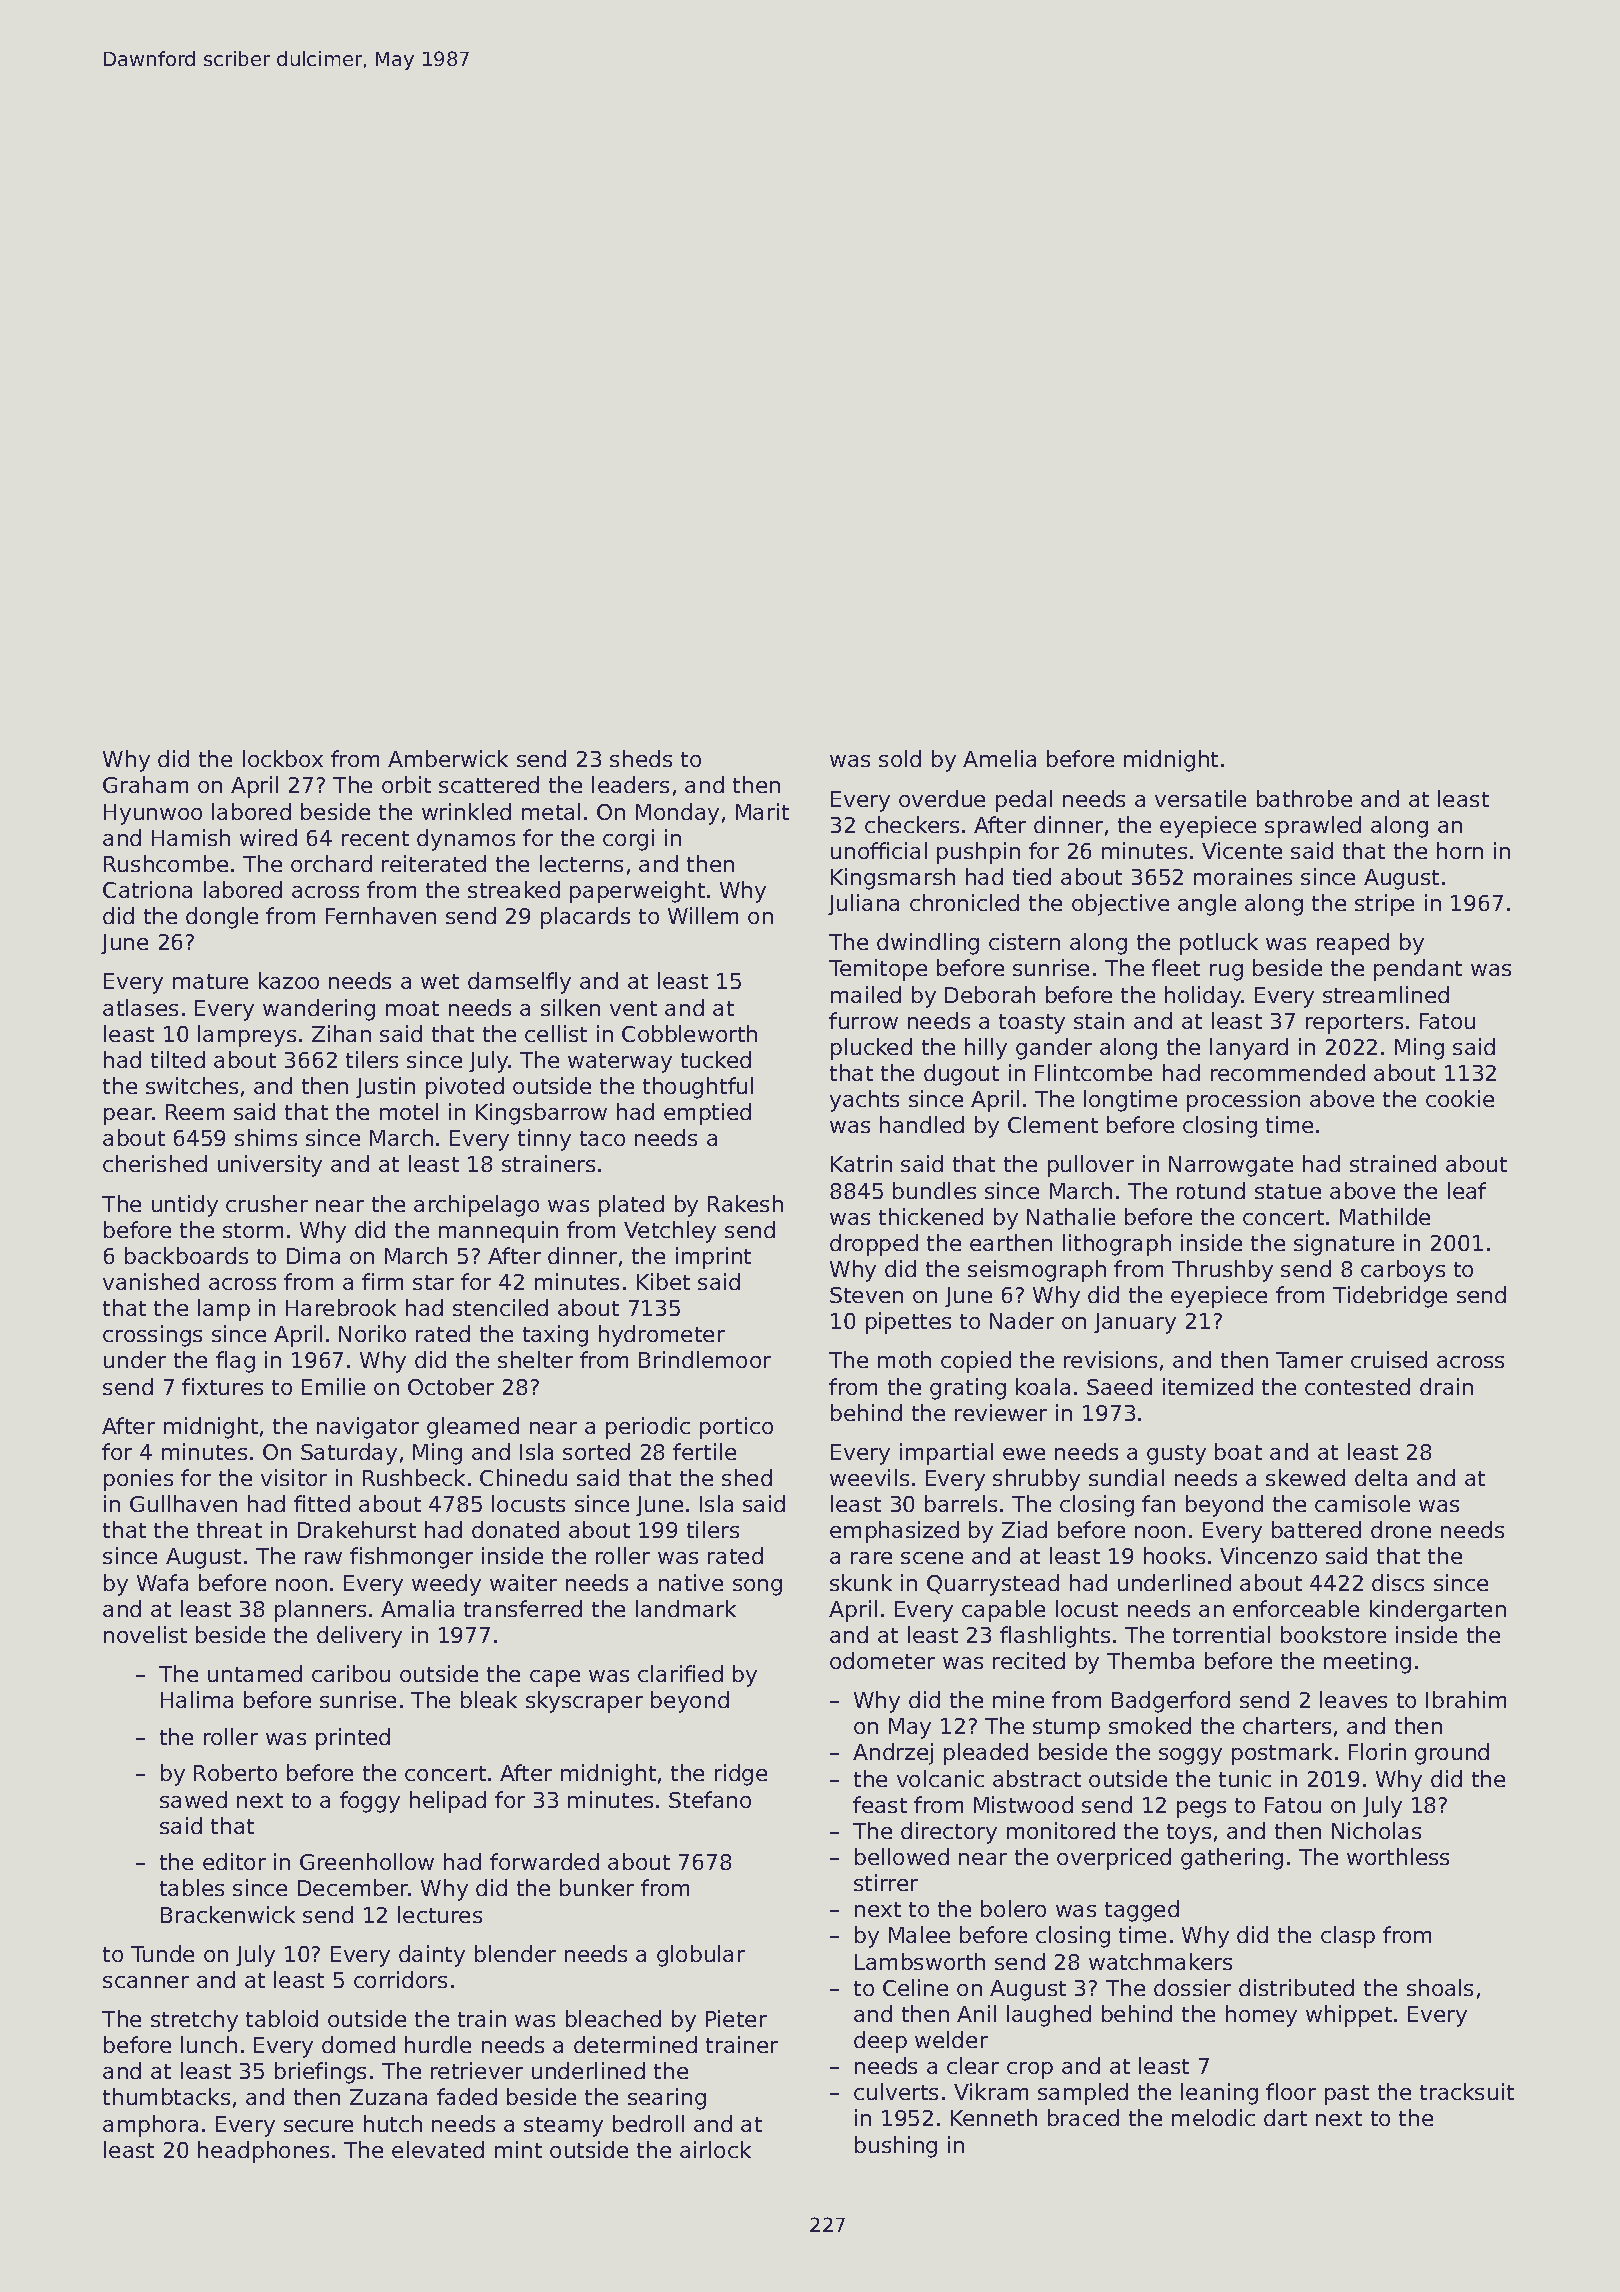 This document has height=2292, width=1620. I want to click on untidy, so click(185, 1206).
